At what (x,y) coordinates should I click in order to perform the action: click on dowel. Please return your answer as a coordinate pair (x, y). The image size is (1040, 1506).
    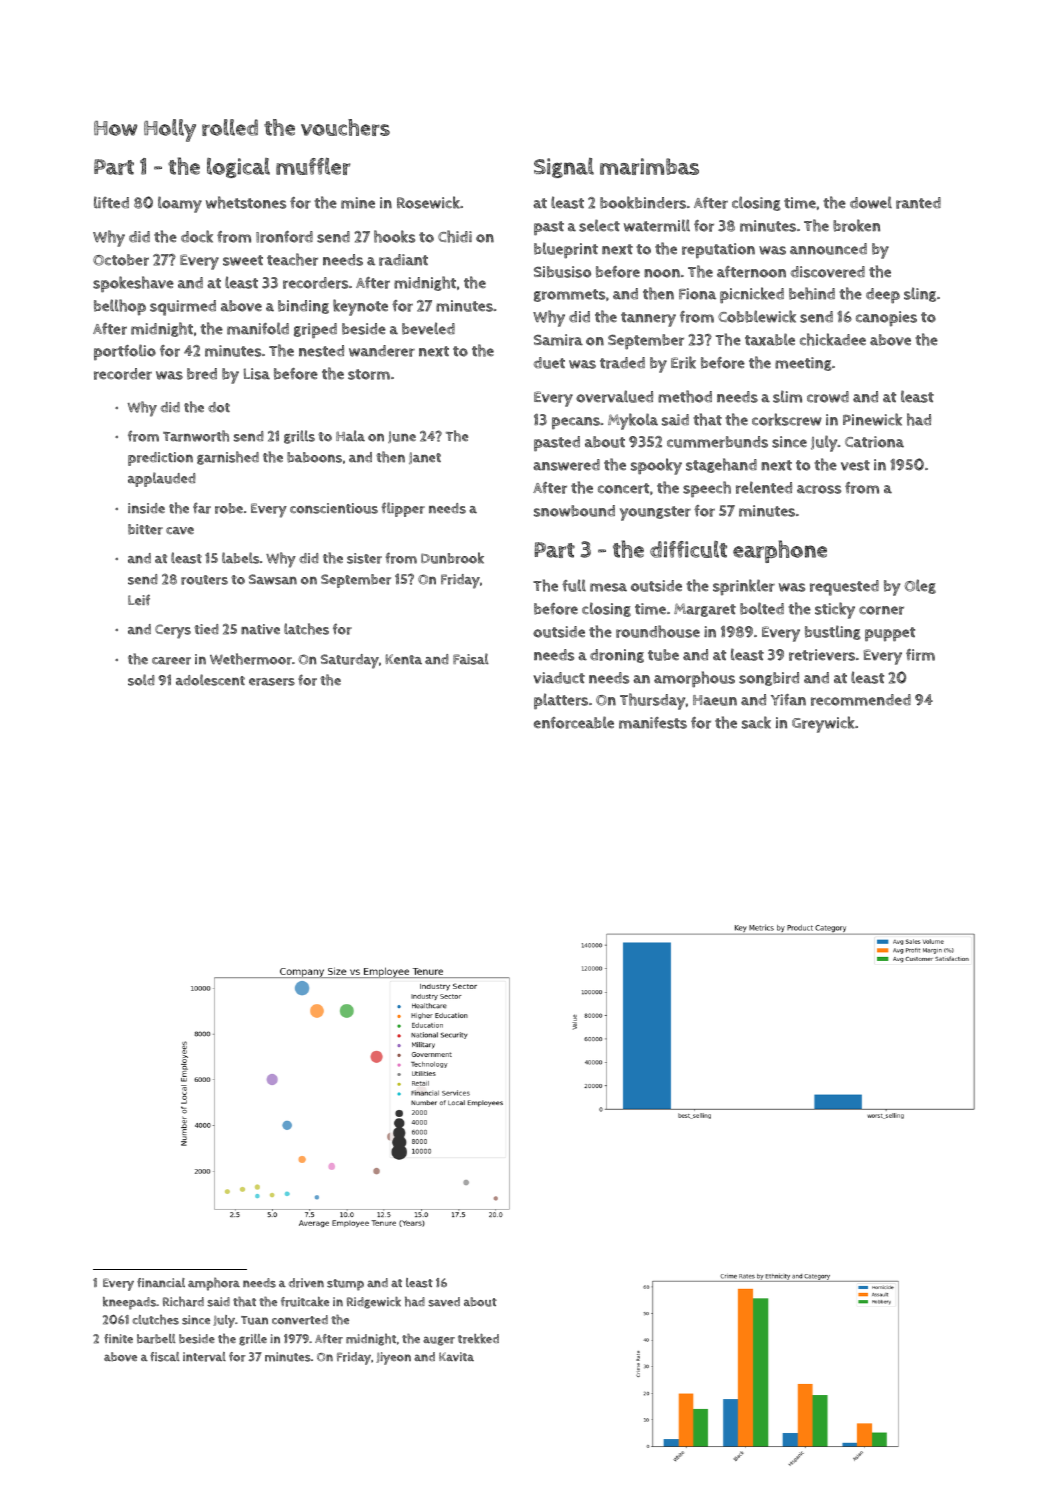
    Looking at the image, I should click on (871, 202).
